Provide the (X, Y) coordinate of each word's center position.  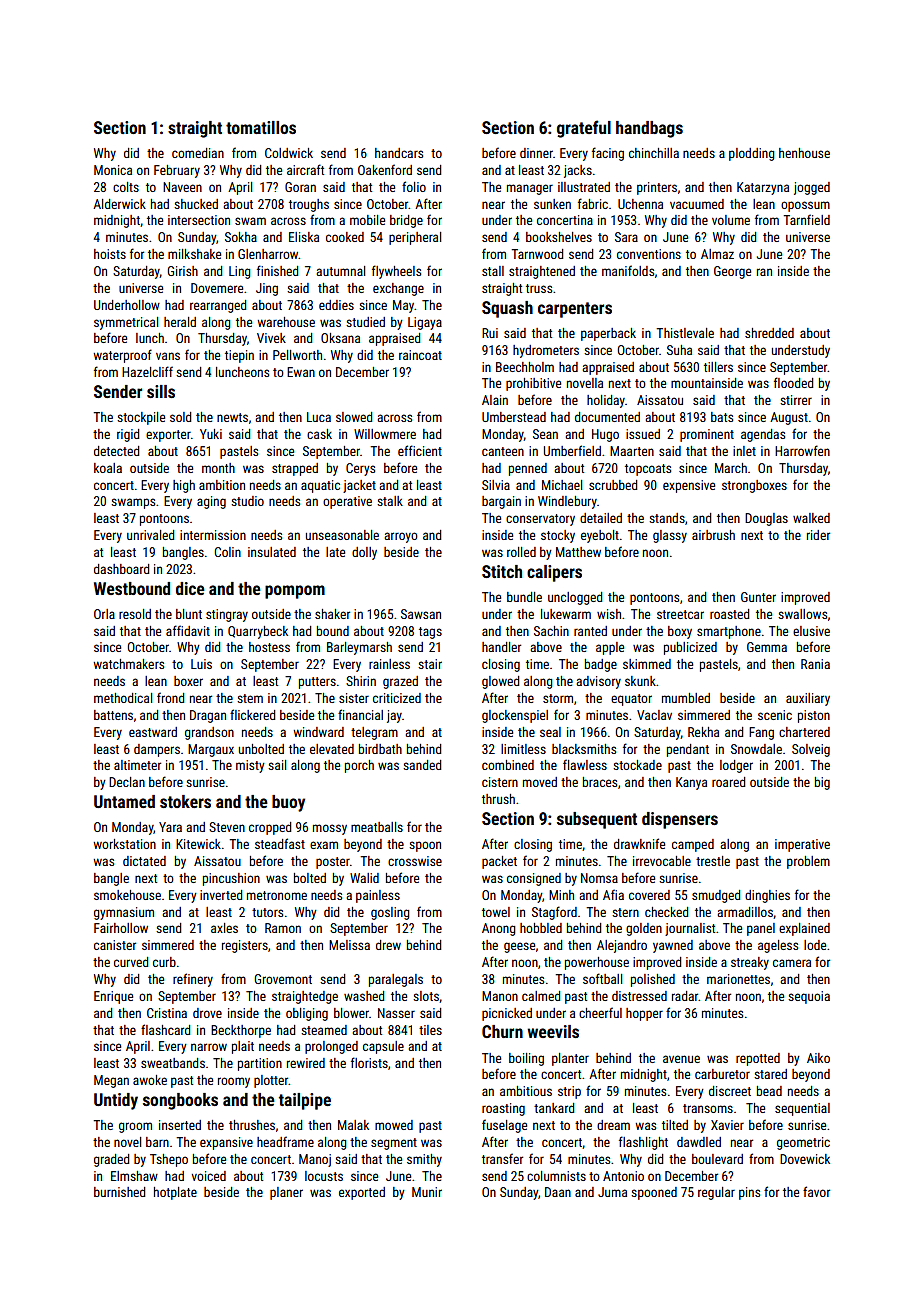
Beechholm (525, 367)
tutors (267, 912)
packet (499, 862)
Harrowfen (802, 450)
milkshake (194, 254)
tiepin (239, 356)
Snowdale (756, 749)
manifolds (628, 270)
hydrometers (546, 351)
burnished (119, 1192)
